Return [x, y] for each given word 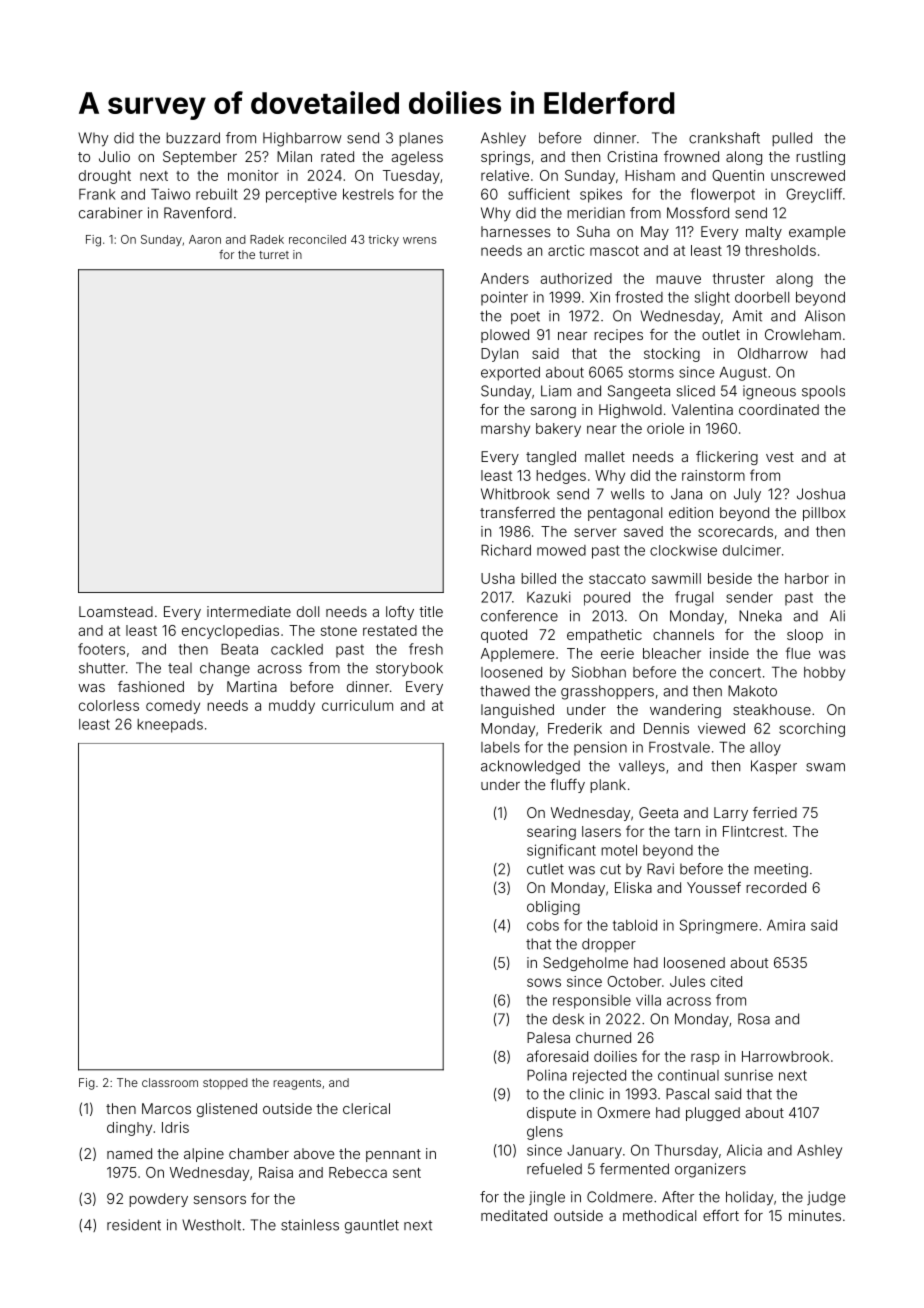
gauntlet [372, 1226]
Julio [114, 156]
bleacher [672, 653]
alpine [204, 1155]
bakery [558, 430]
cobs [543, 925]
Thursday [686, 1151]
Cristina [632, 156]
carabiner [111, 213]
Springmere [719, 926]
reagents [297, 1084]
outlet [721, 334]
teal [180, 668]
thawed [505, 691]
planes [421, 139]
